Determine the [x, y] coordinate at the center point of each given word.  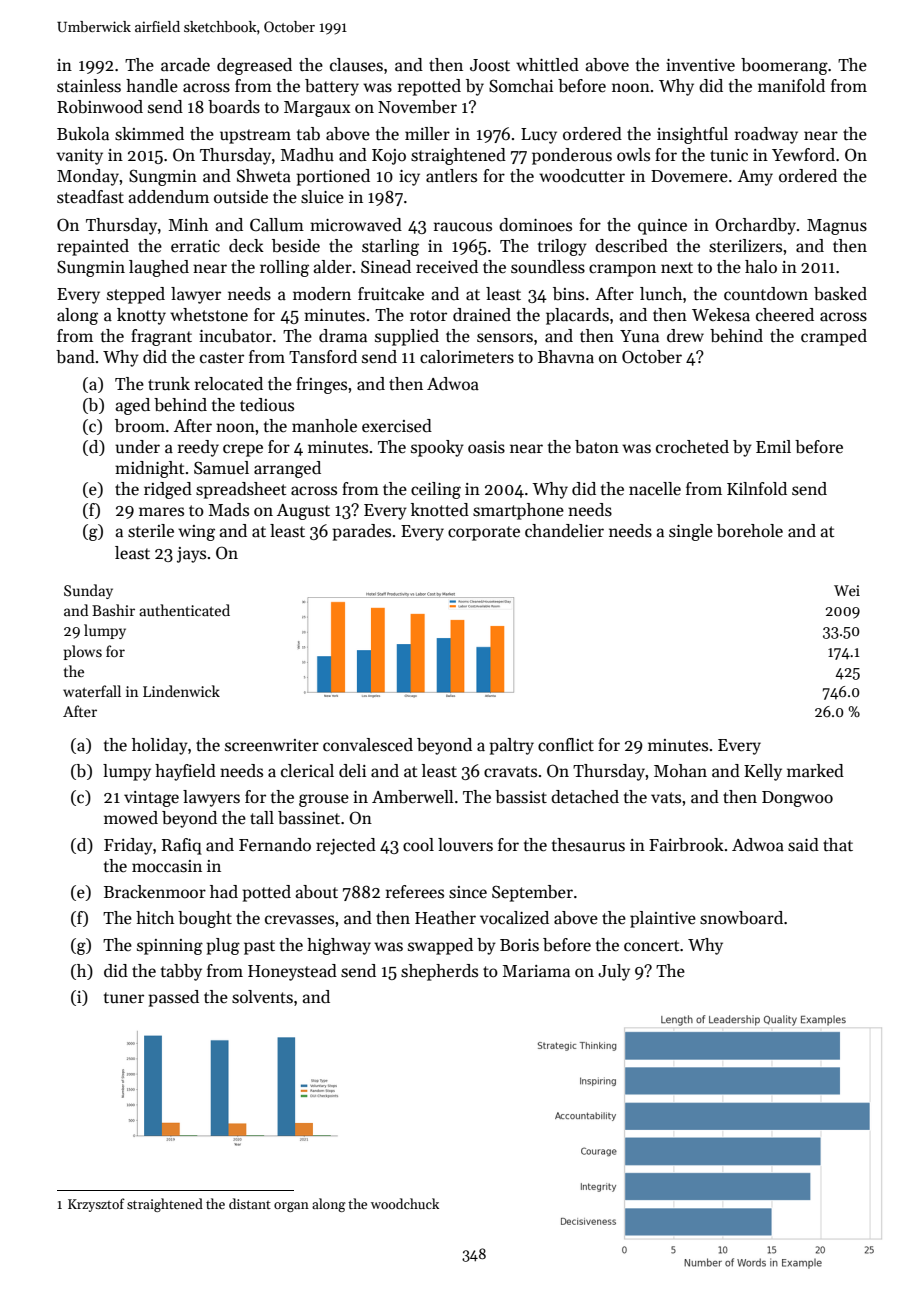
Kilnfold [757, 488]
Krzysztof [96, 1205]
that [838, 845]
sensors [505, 338]
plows [82, 652]
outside [241, 197]
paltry [511, 746]
